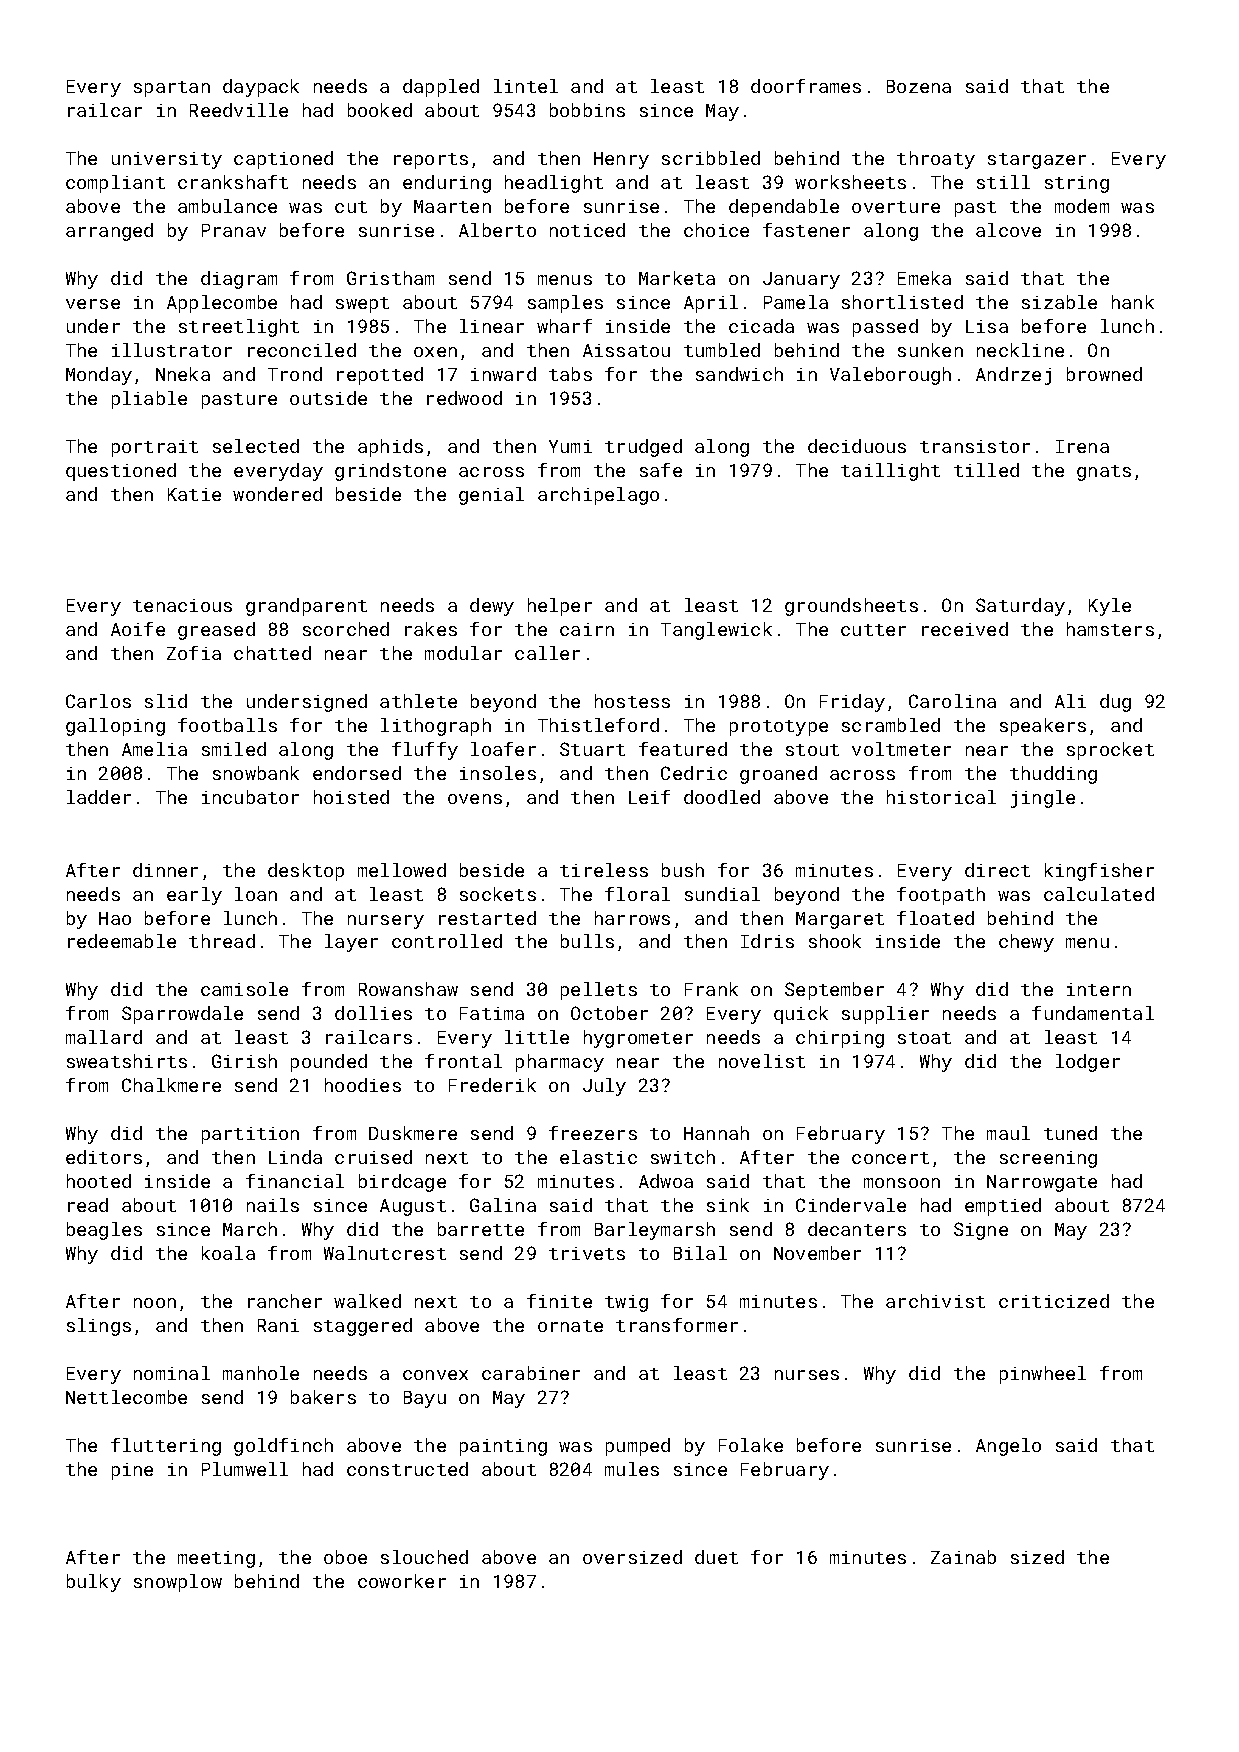 The image size is (1239, 1752). Describe the element at coordinates (526, 86) in the screenshot. I see `lintel` at that location.
